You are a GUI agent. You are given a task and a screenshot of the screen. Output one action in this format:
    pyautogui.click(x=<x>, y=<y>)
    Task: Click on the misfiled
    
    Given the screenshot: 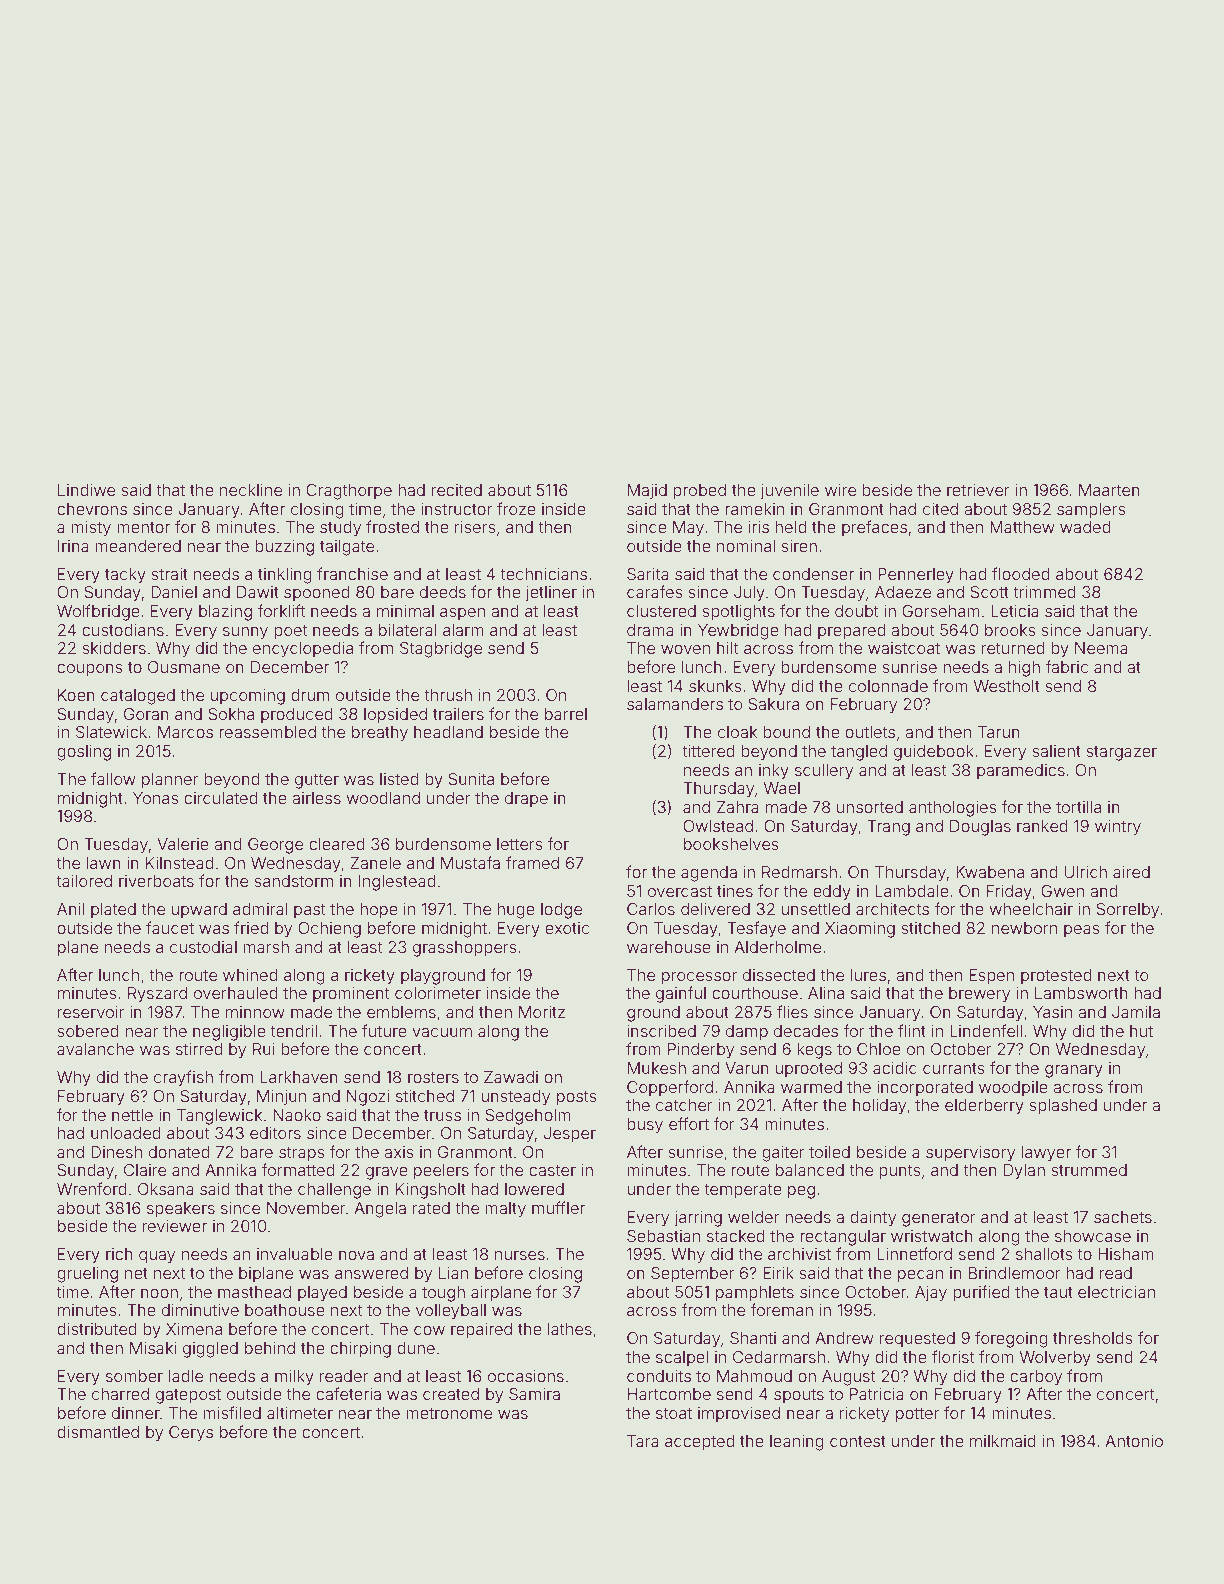 What is the action you would take?
    pyautogui.click(x=232, y=1412)
